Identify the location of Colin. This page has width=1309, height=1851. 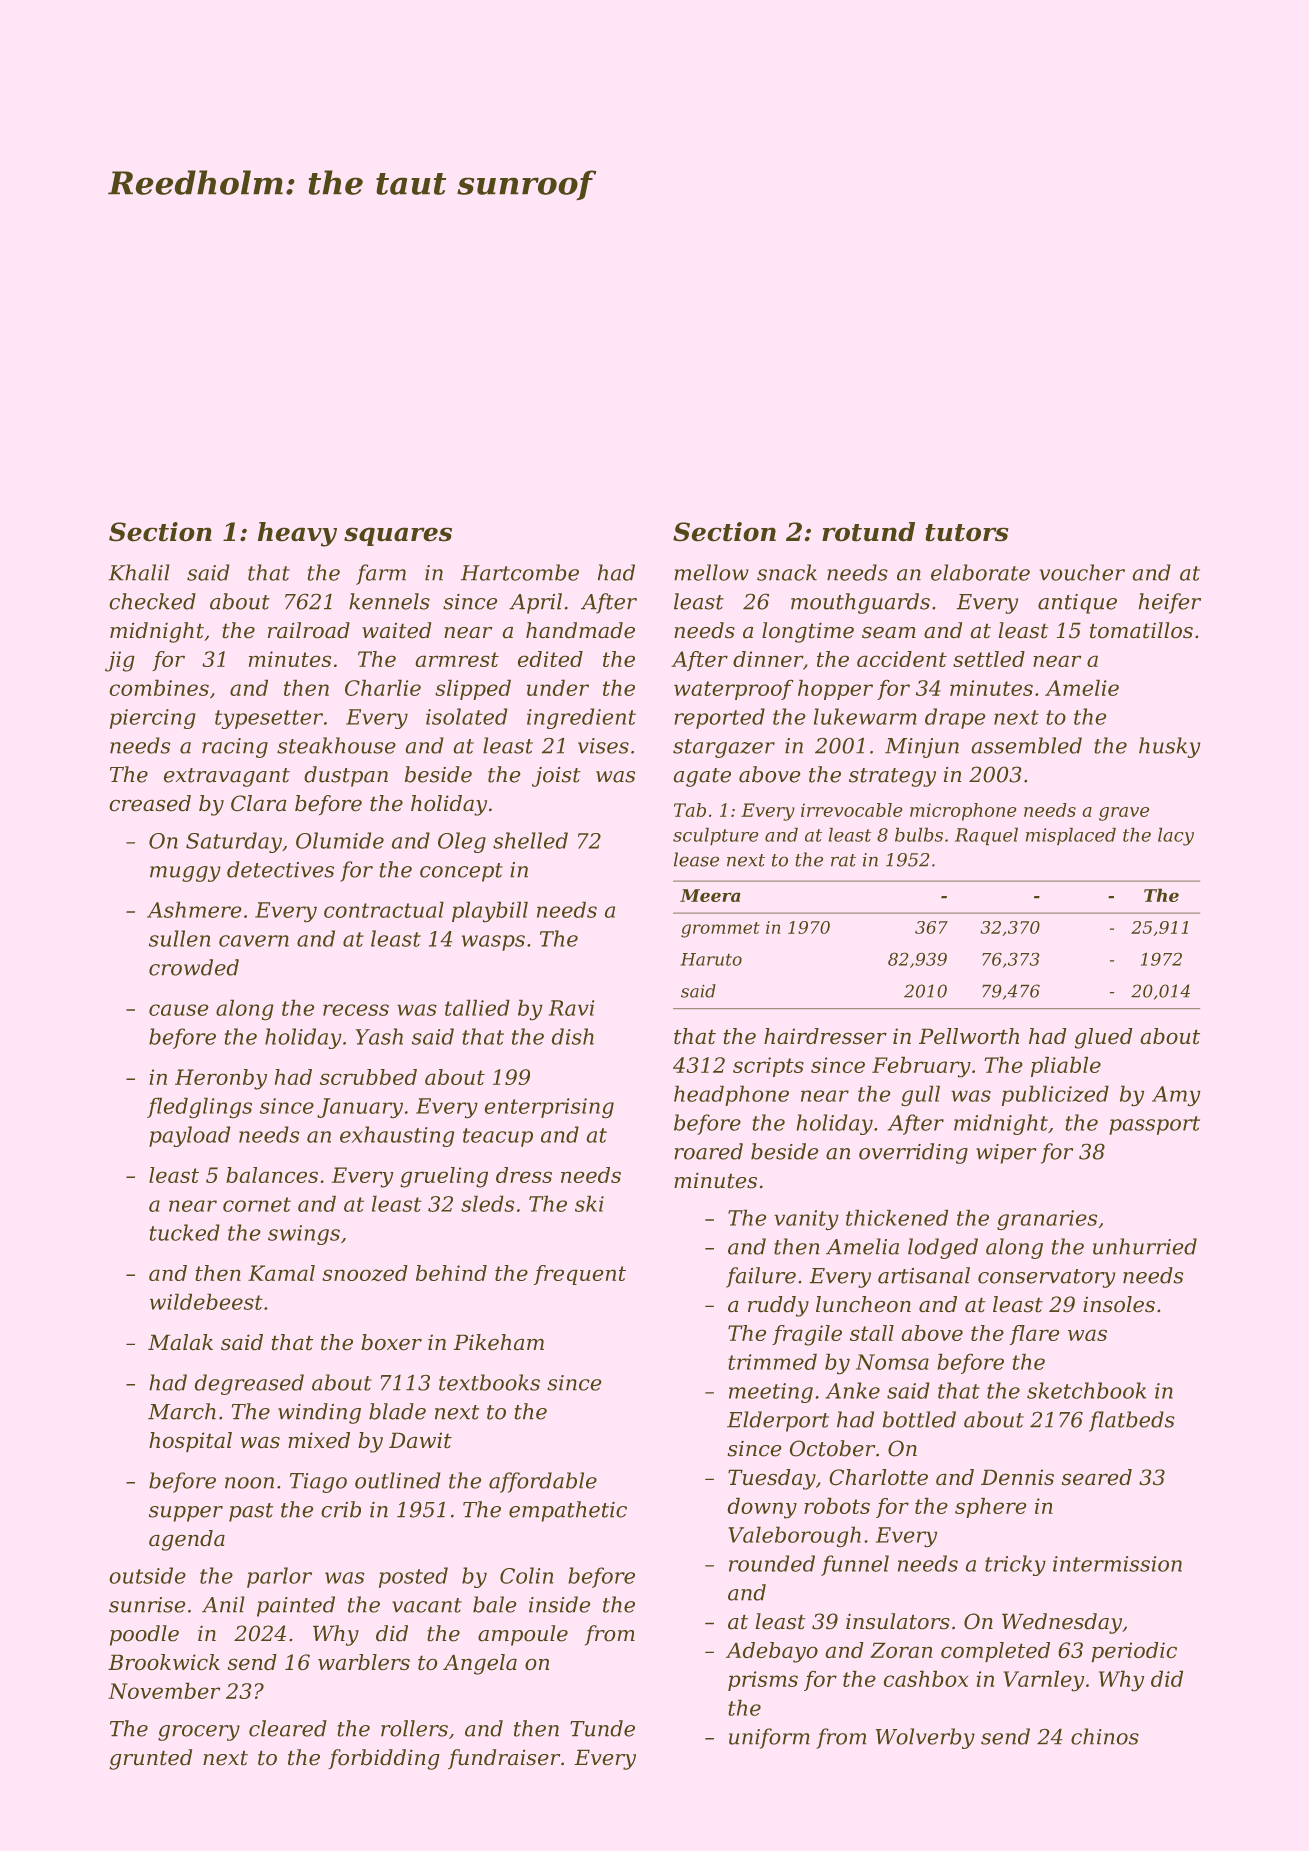
(526, 1575).
